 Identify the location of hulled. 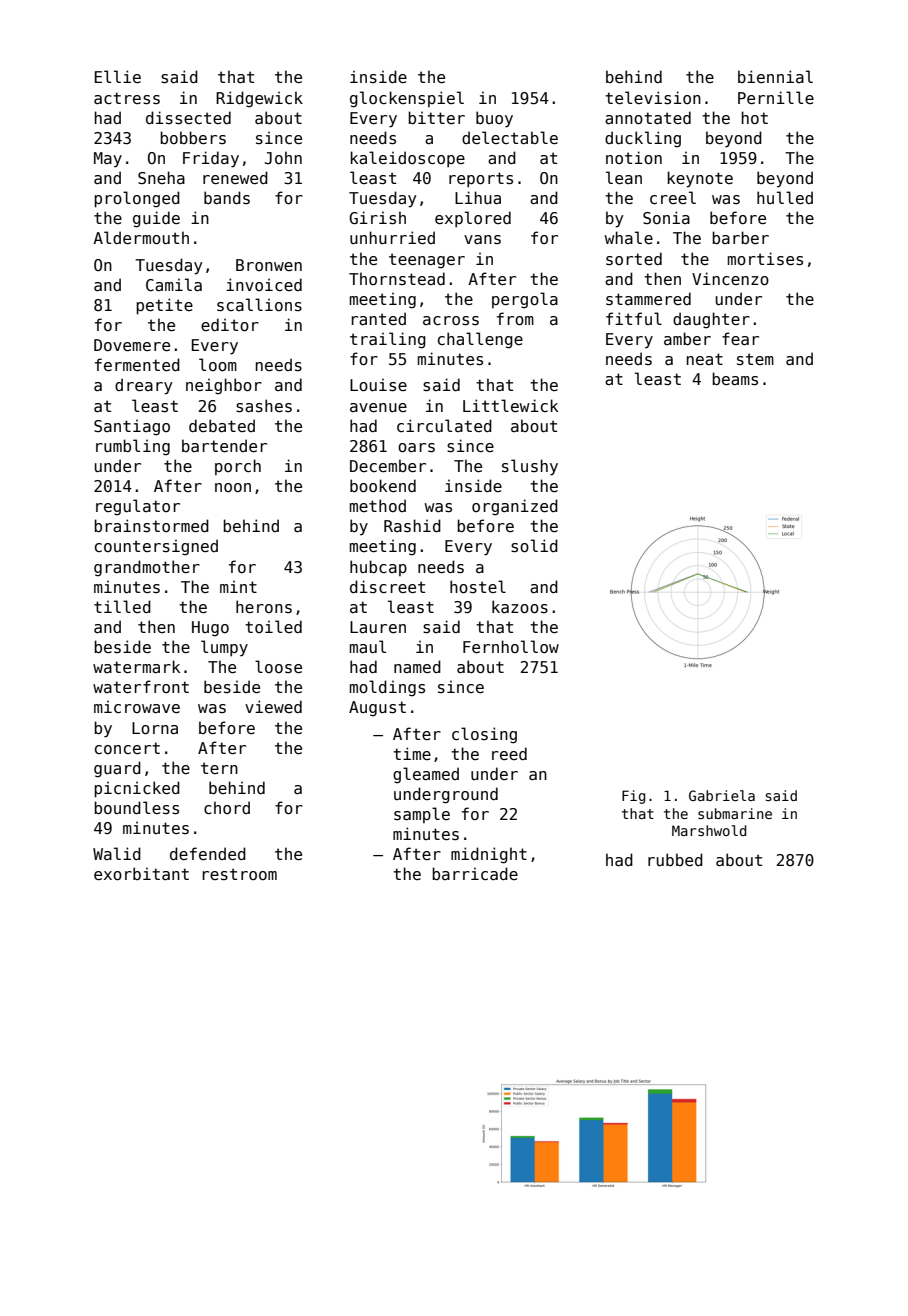
(785, 197).
